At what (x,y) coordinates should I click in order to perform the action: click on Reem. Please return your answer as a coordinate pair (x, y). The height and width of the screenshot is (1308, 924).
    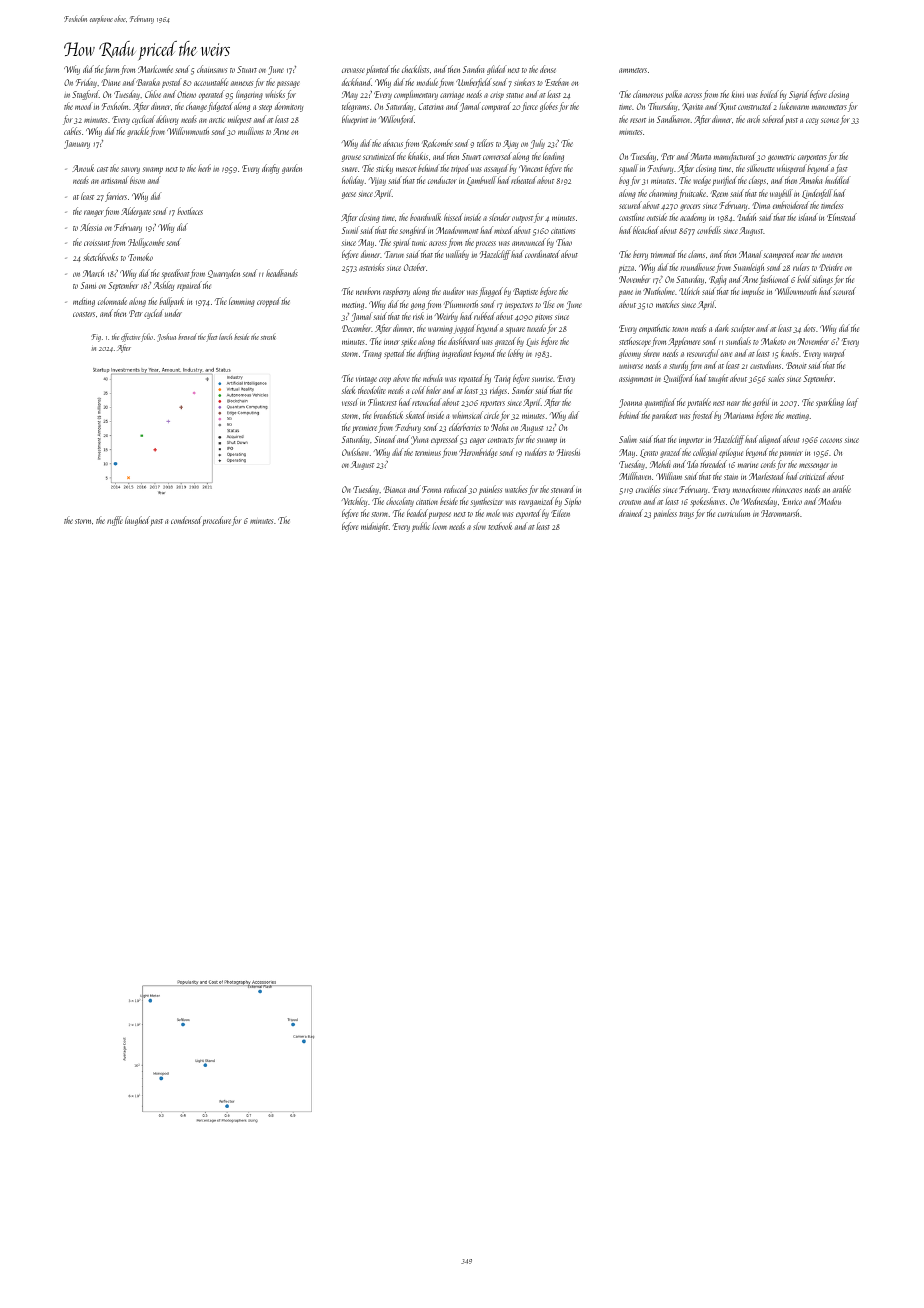
    Looking at the image, I should click on (719, 194).
